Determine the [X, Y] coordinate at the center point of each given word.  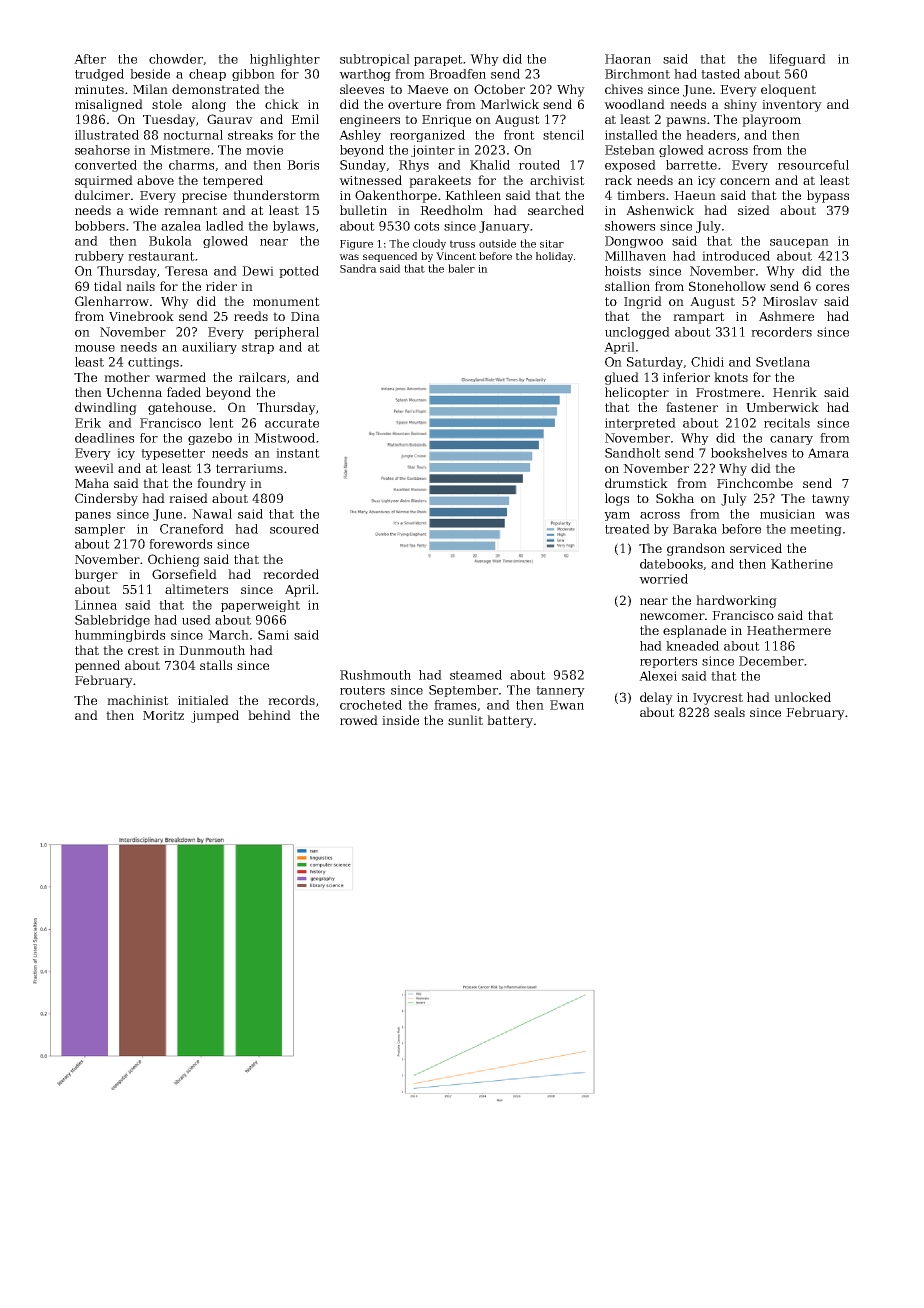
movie [264, 150]
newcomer [672, 616]
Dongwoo [634, 242]
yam [617, 516]
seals [729, 712]
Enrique [446, 121]
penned [97, 666]
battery [510, 721]
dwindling [106, 408]
